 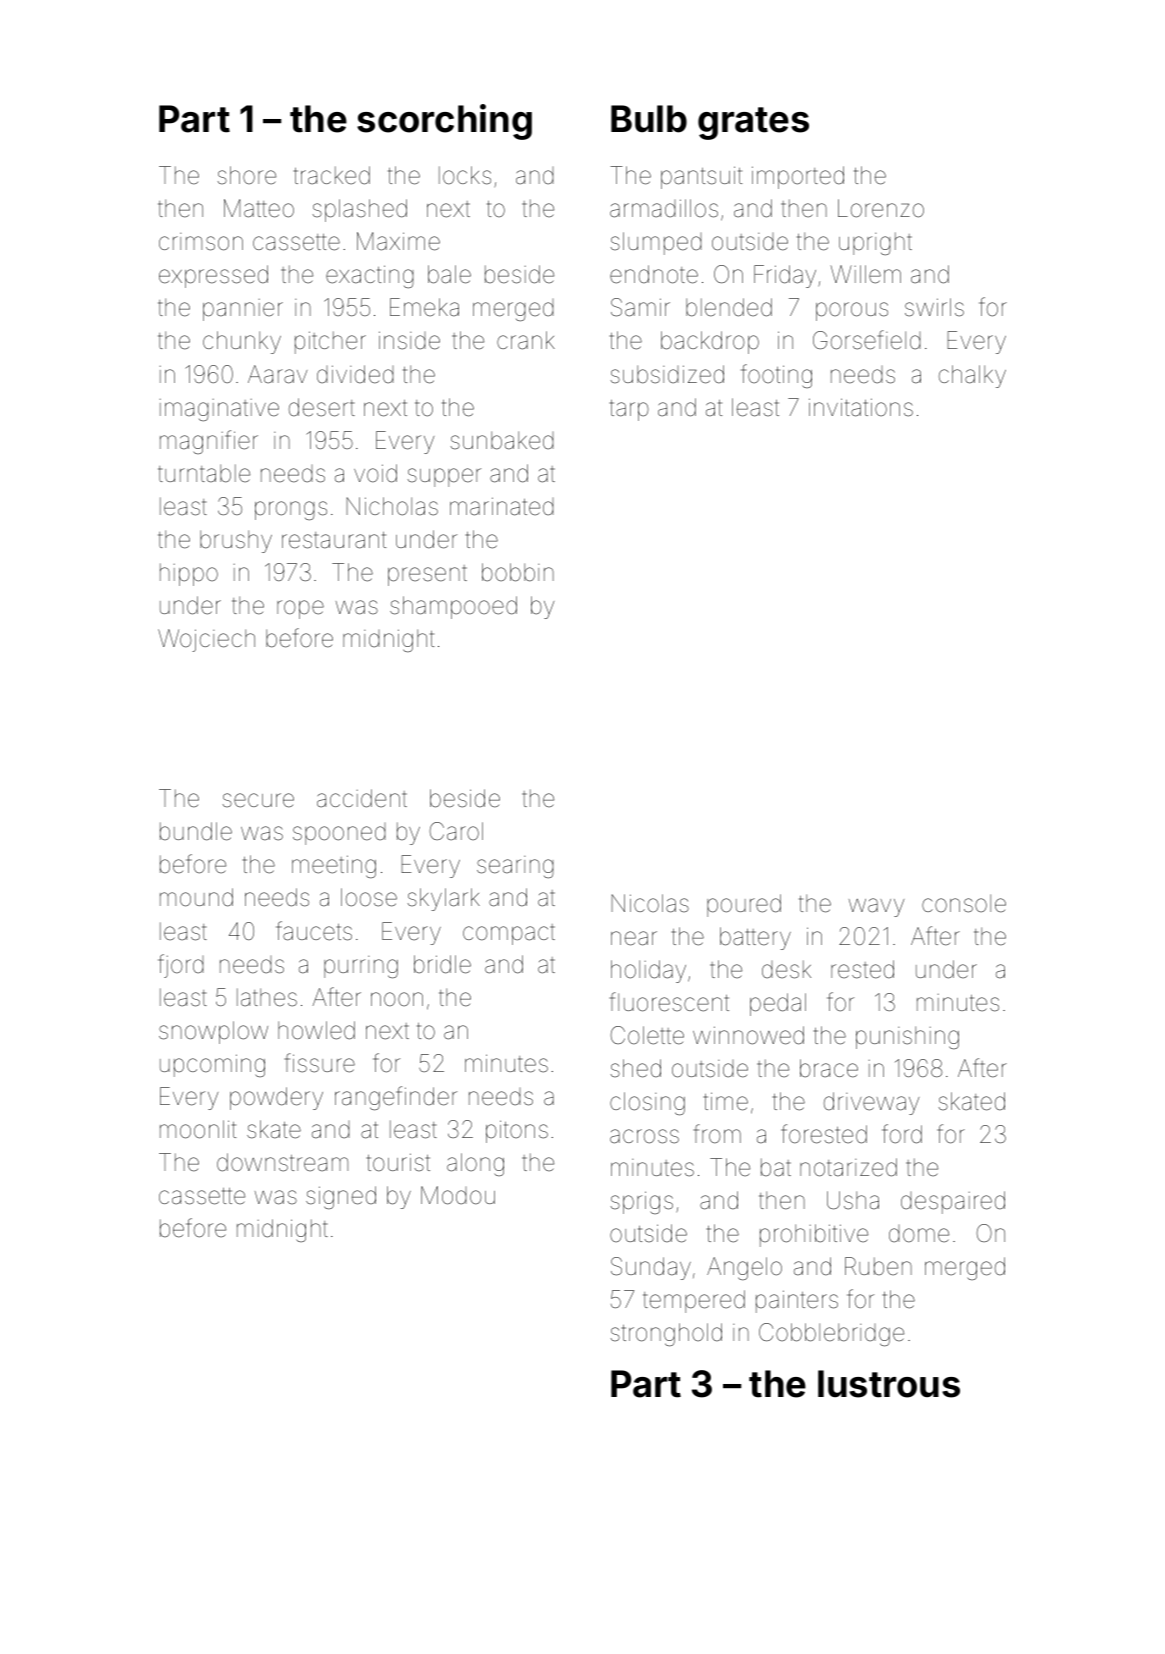 I want to click on Angelo, so click(x=744, y=1268).
